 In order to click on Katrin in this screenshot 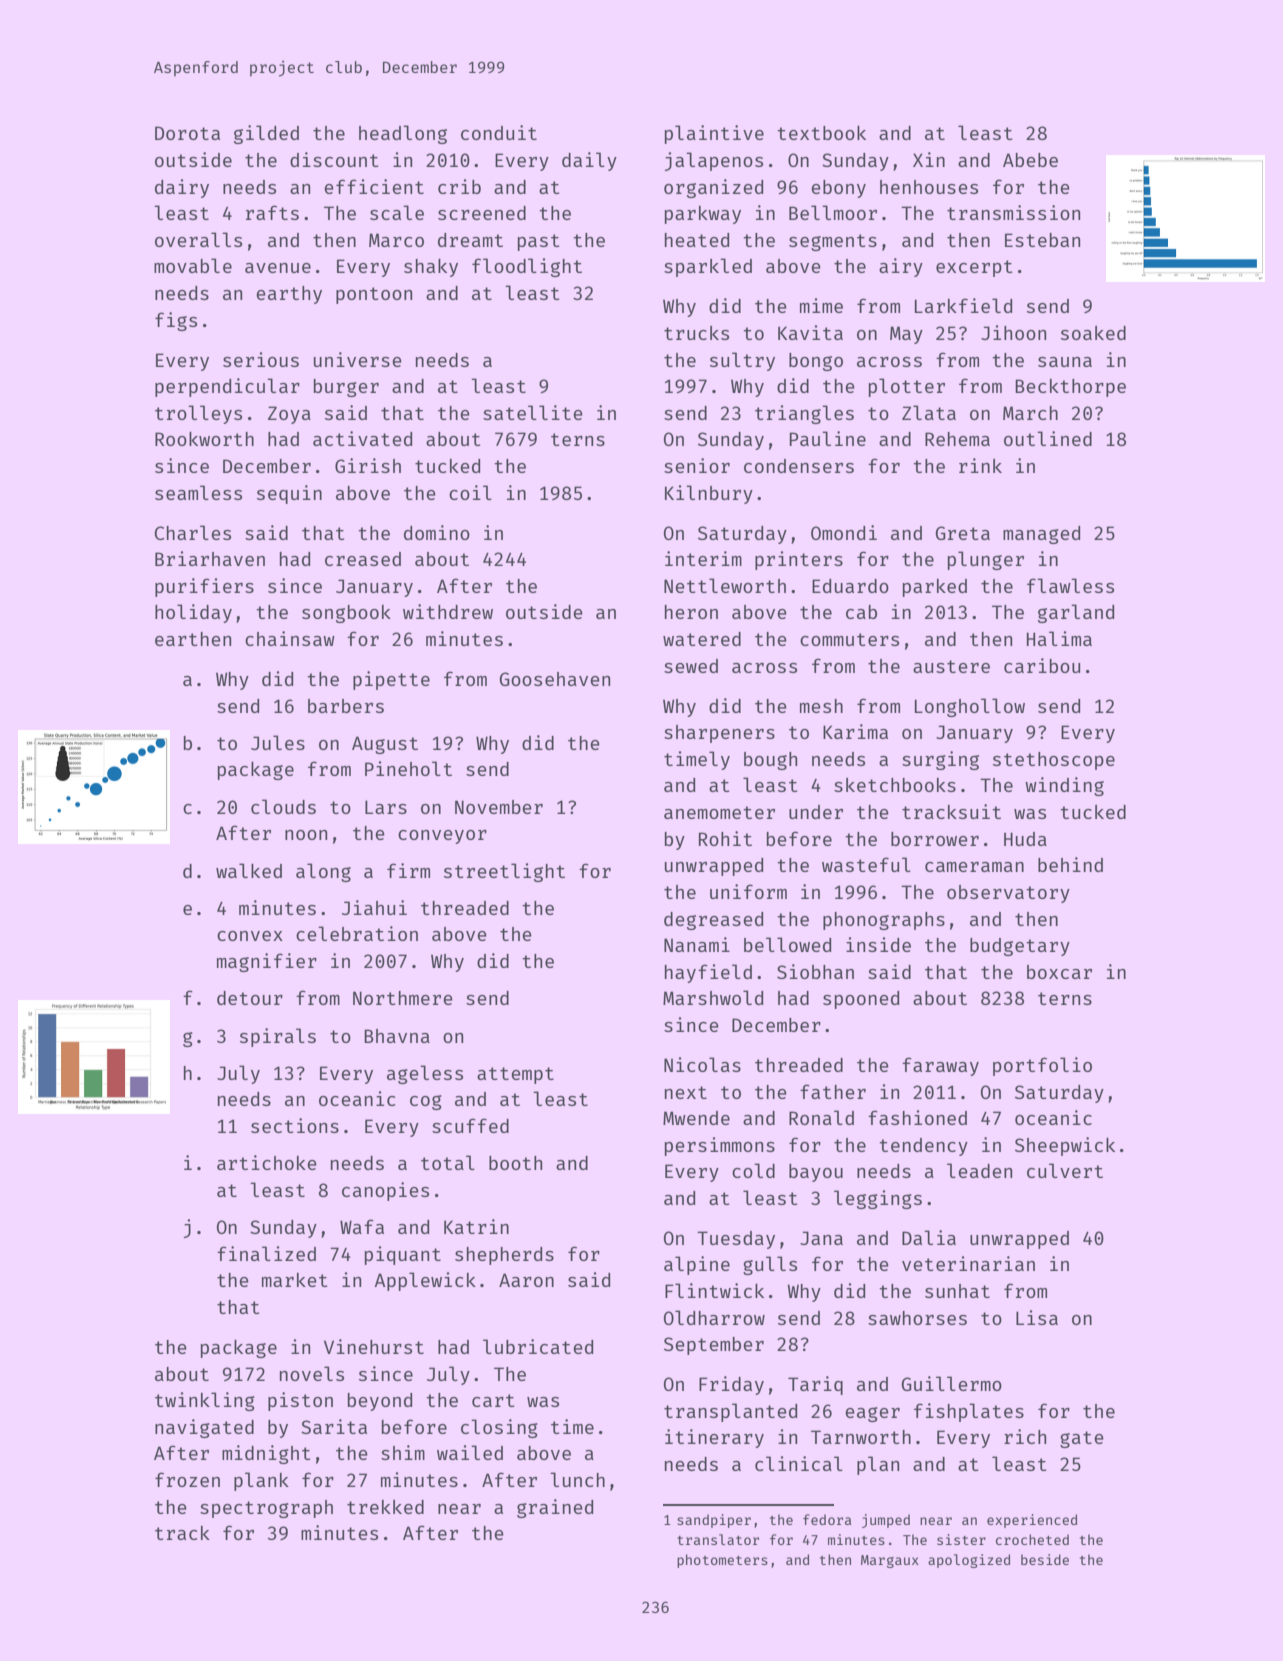, I will do `click(476, 1226)`.
